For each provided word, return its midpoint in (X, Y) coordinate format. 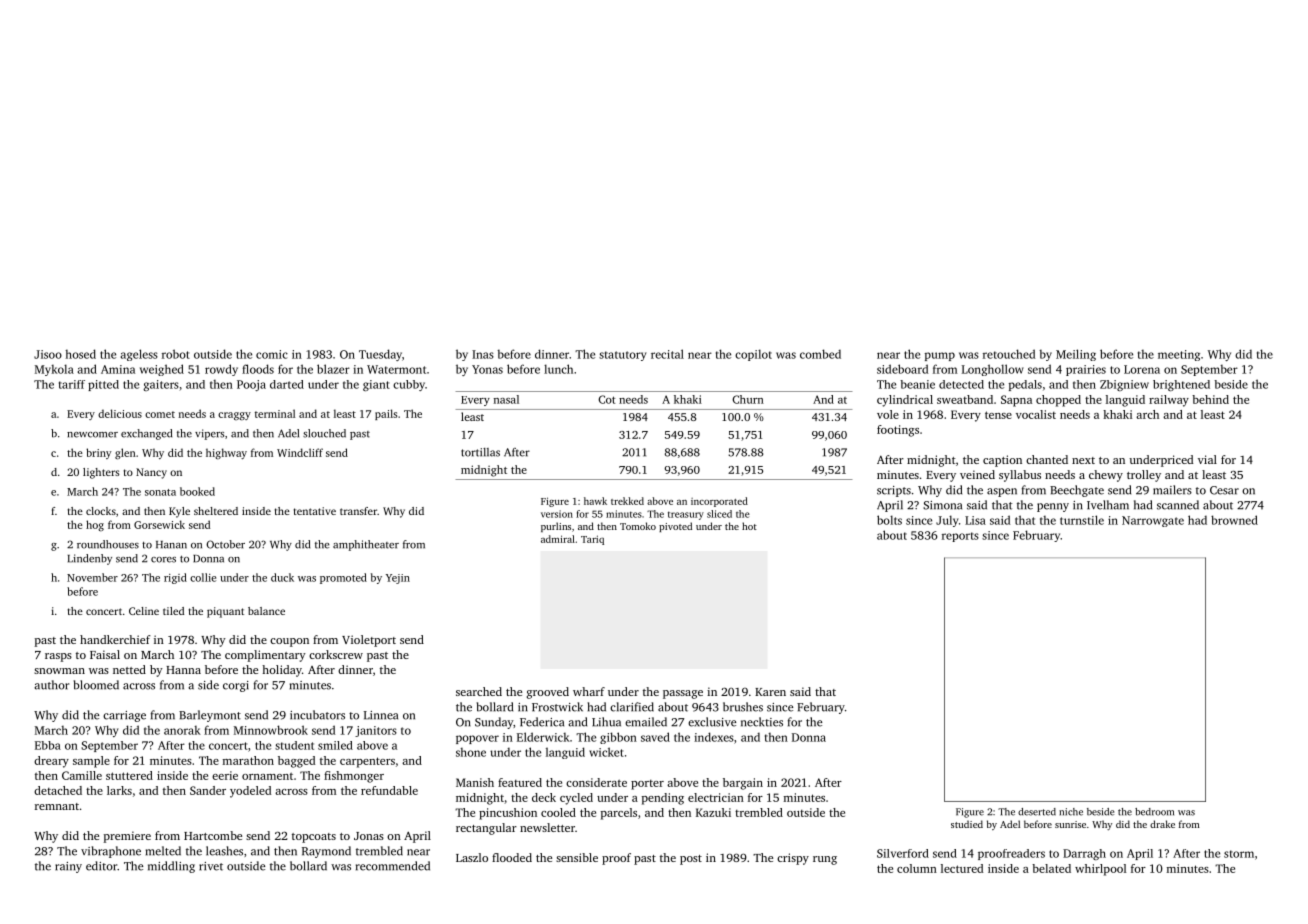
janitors (376, 731)
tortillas (480, 452)
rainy (68, 867)
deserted (1037, 812)
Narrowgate (1153, 521)
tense (998, 415)
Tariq (592, 540)
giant (376, 385)
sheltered (216, 511)
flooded (512, 857)
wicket (606, 752)
